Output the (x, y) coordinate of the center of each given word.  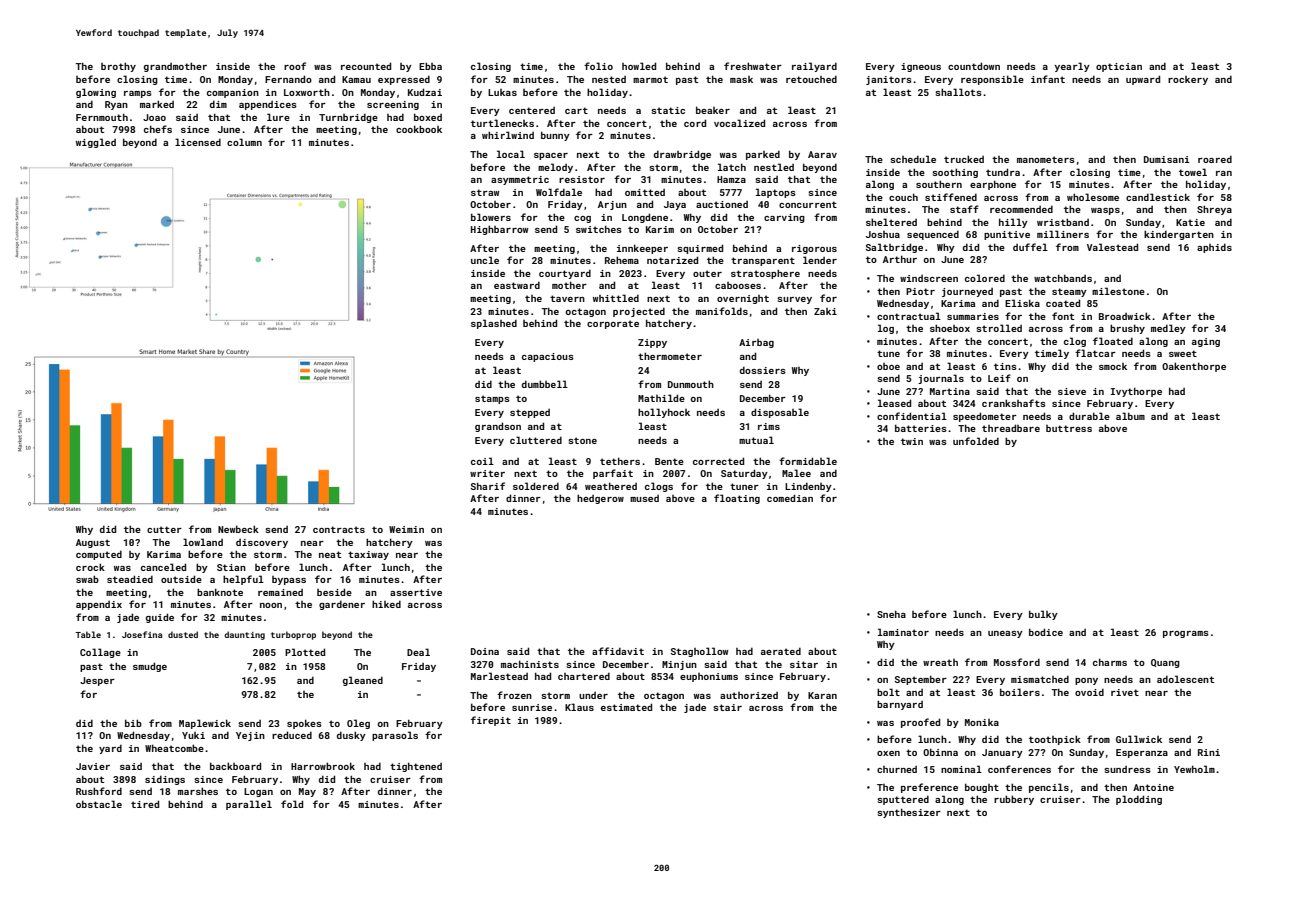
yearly (1072, 67)
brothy (118, 67)
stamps (492, 399)
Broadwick (1125, 316)
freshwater (753, 66)
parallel (249, 805)
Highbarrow (500, 230)
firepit (491, 721)
